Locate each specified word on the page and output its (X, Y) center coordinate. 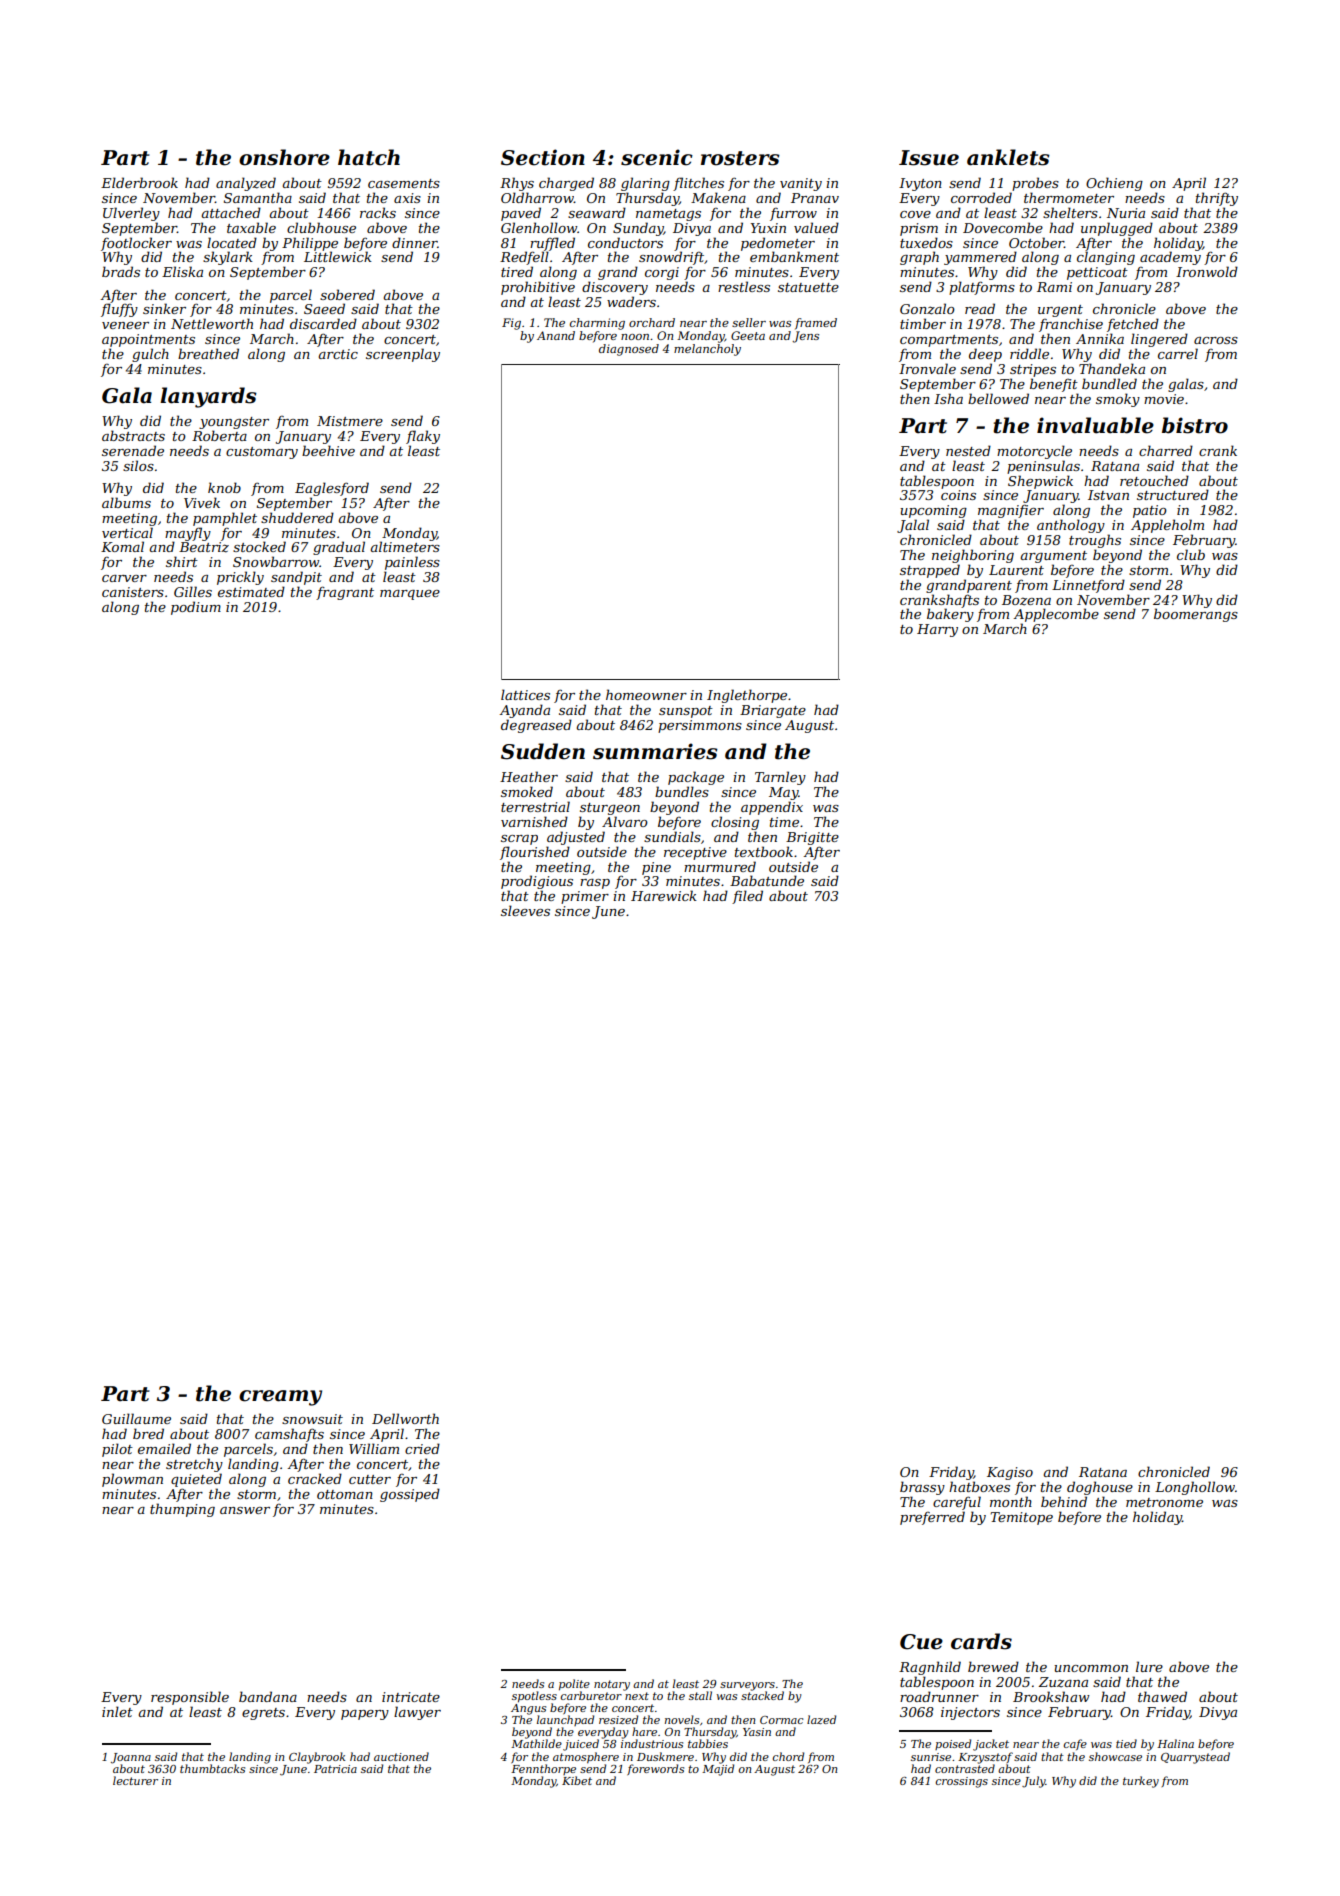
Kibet (577, 1780)
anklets (1008, 157)
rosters (740, 158)
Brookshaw (1051, 1696)
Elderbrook (139, 182)
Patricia (335, 1769)
